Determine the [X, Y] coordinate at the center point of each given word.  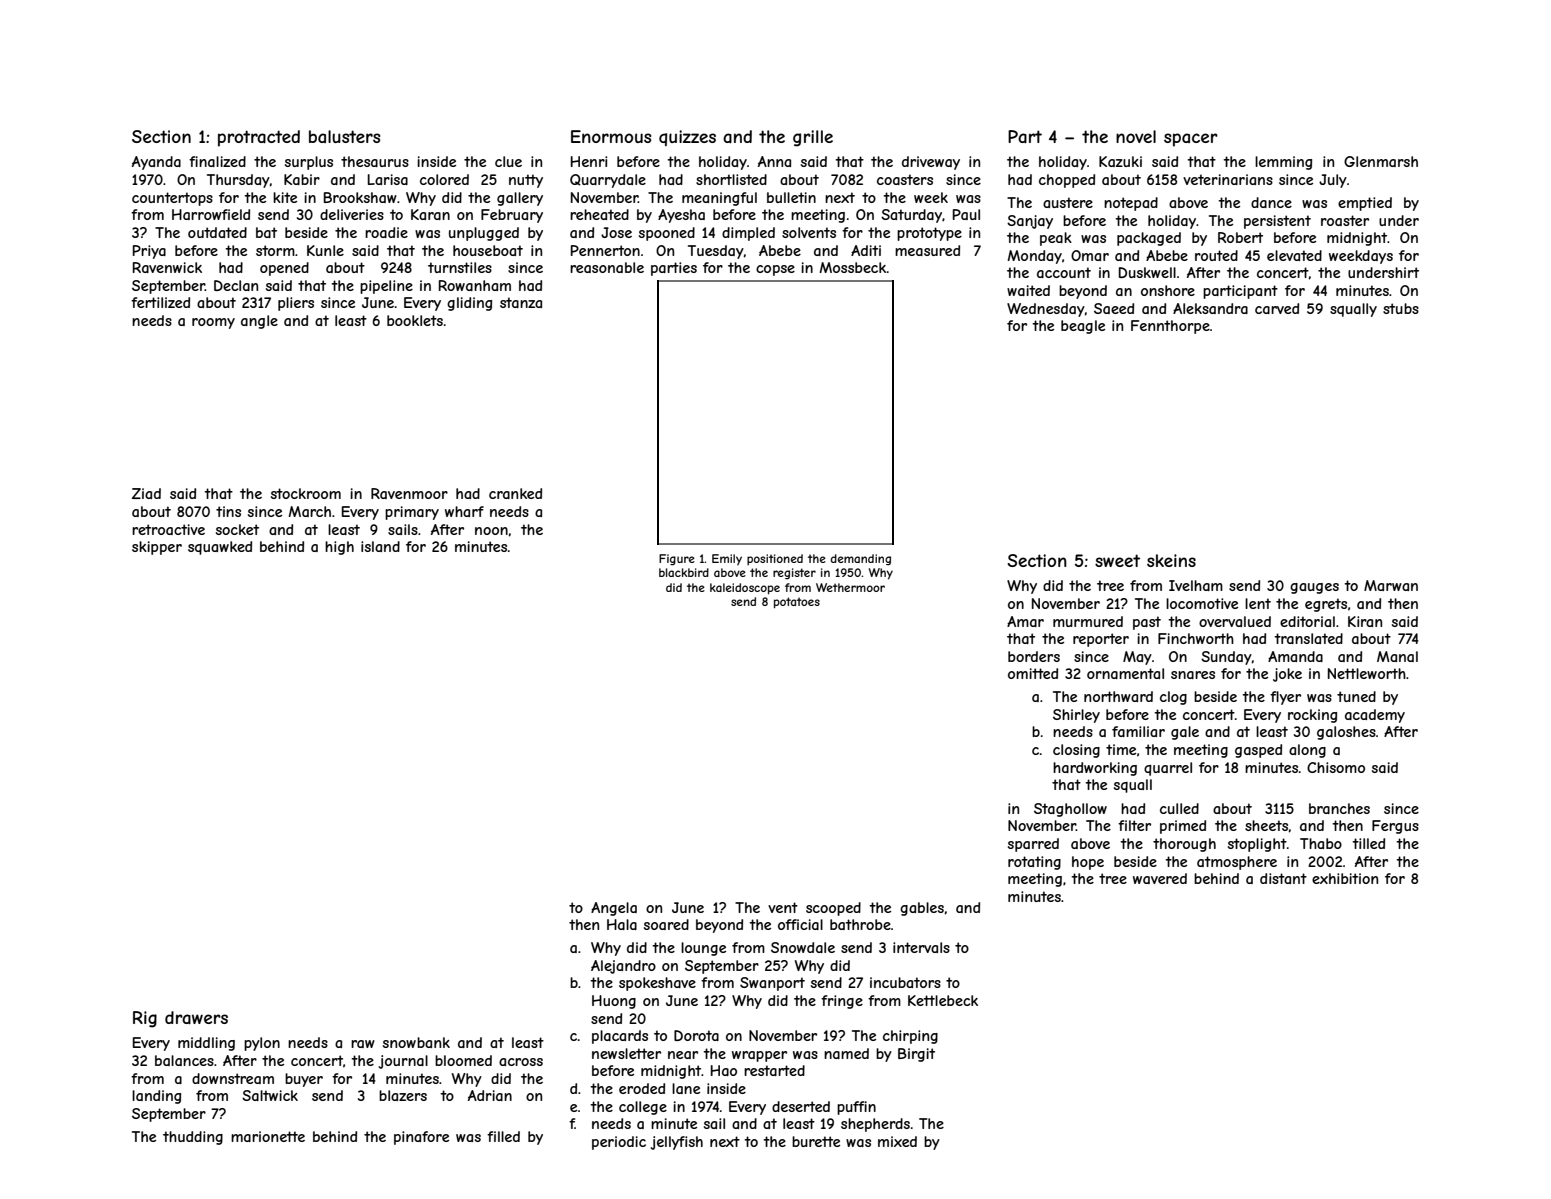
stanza [521, 302]
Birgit [916, 1055]
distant [1283, 878]
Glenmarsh [1381, 161]
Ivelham [1196, 585]
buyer [304, 1080]
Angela [614, 909]
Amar [1025, 621]
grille [813, 138]
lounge [703, 949]
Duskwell [1147, 272]
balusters [344, 136]
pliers [296, 304]
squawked [220, 548]
